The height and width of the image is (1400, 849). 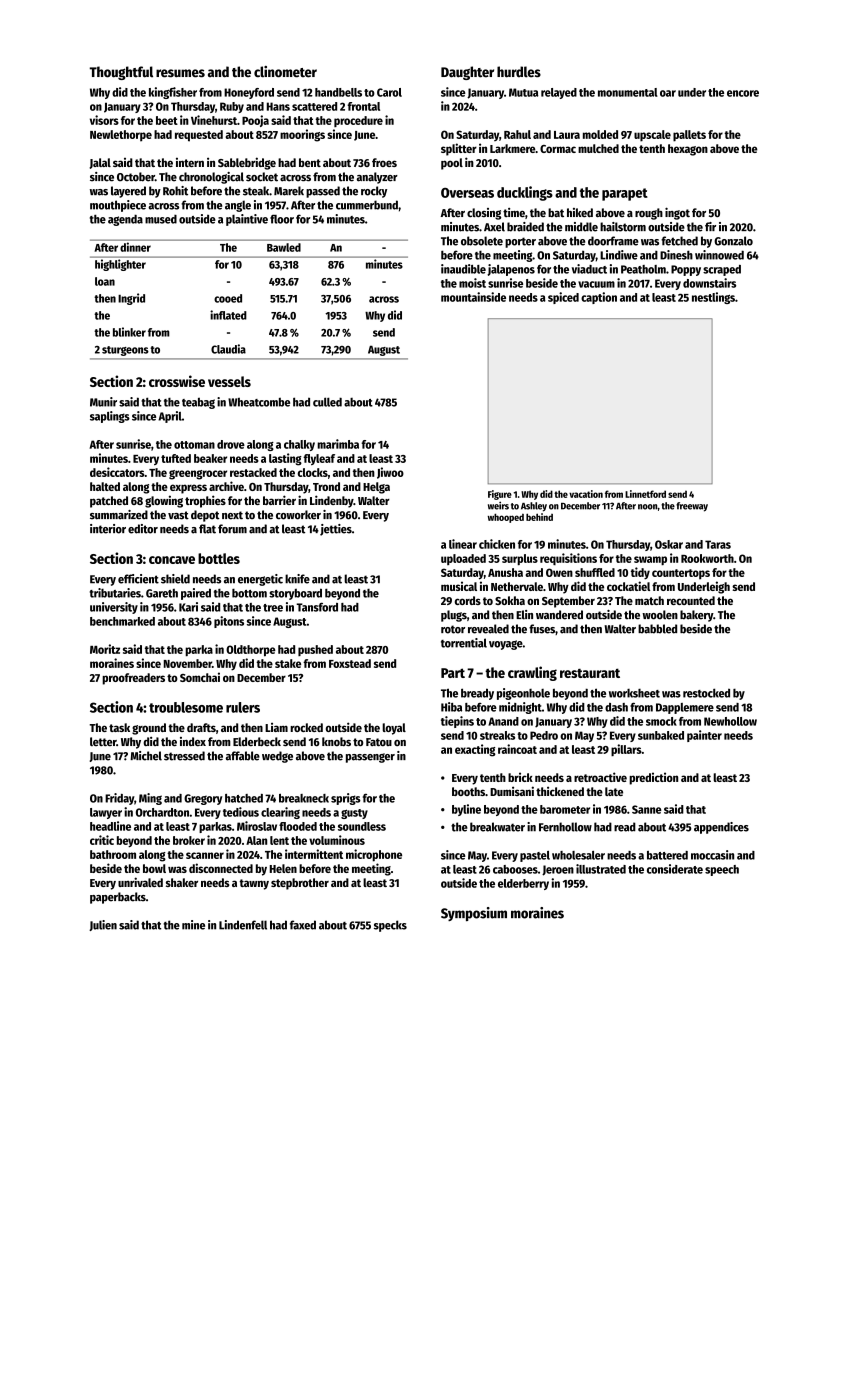 I want to click on encore, so click(x=743, y=93).
